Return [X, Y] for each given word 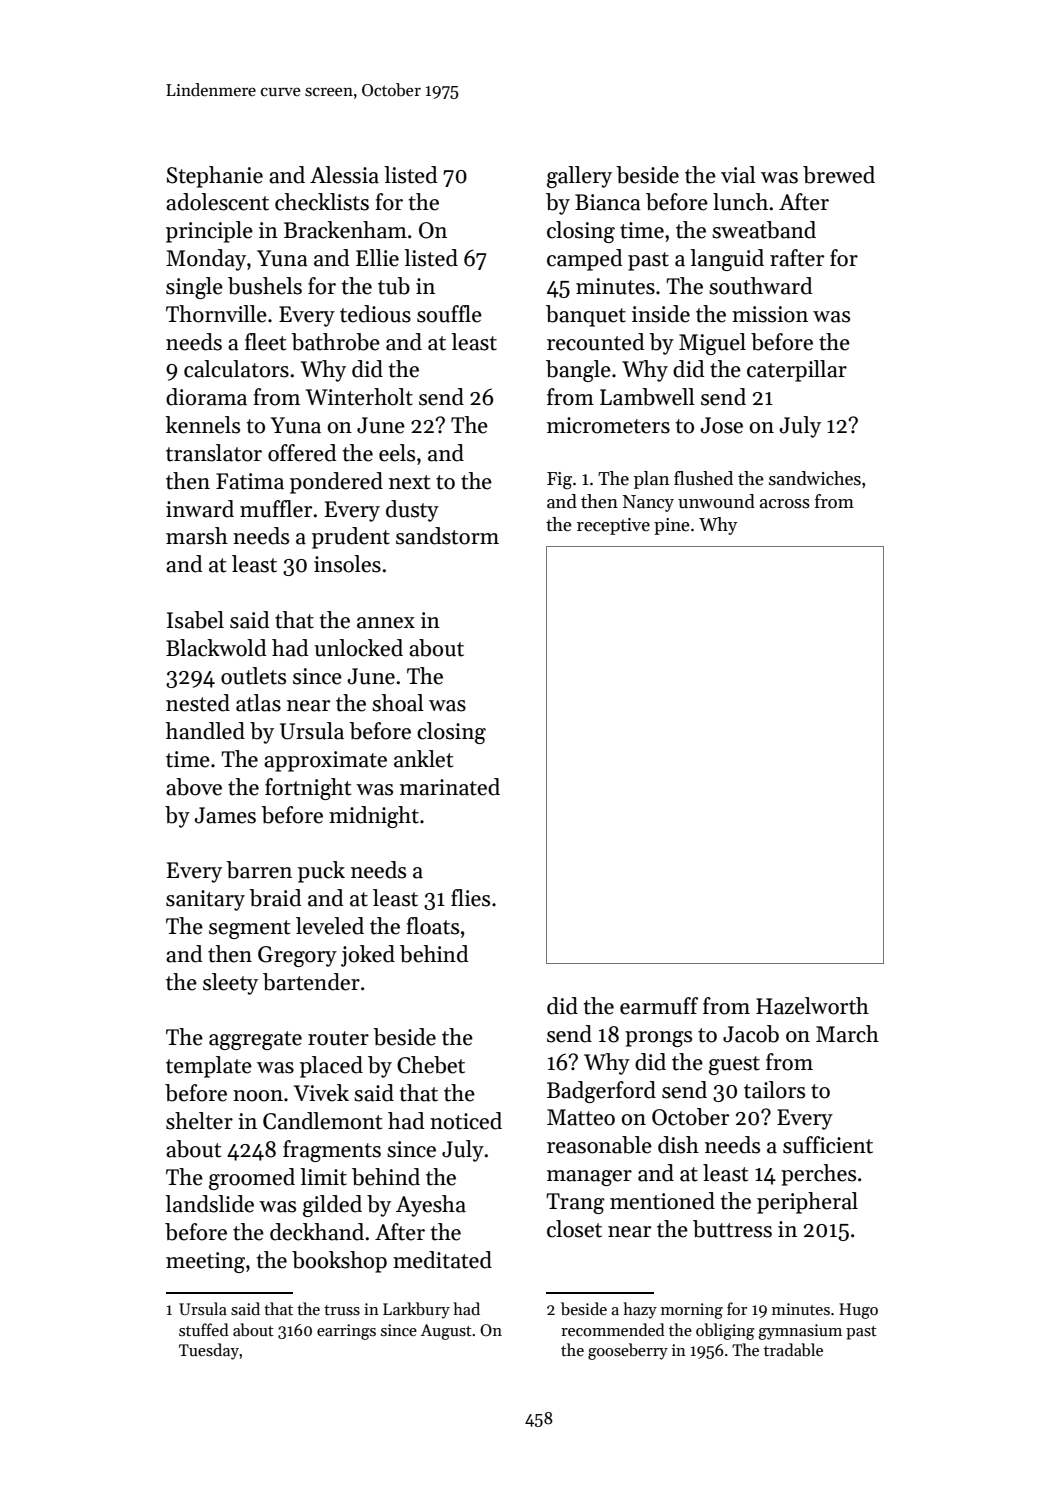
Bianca [608, 202]
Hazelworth [812, 1006]
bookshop [339, 1262]
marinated [450, 787]
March [847, 1034]
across [785, 504]
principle [209, 232]
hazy [640, 1310]
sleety [230, 984]
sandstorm [447, 536]
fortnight [308, 789]
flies [470, 898]
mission [770, 314]
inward [200, 509]
